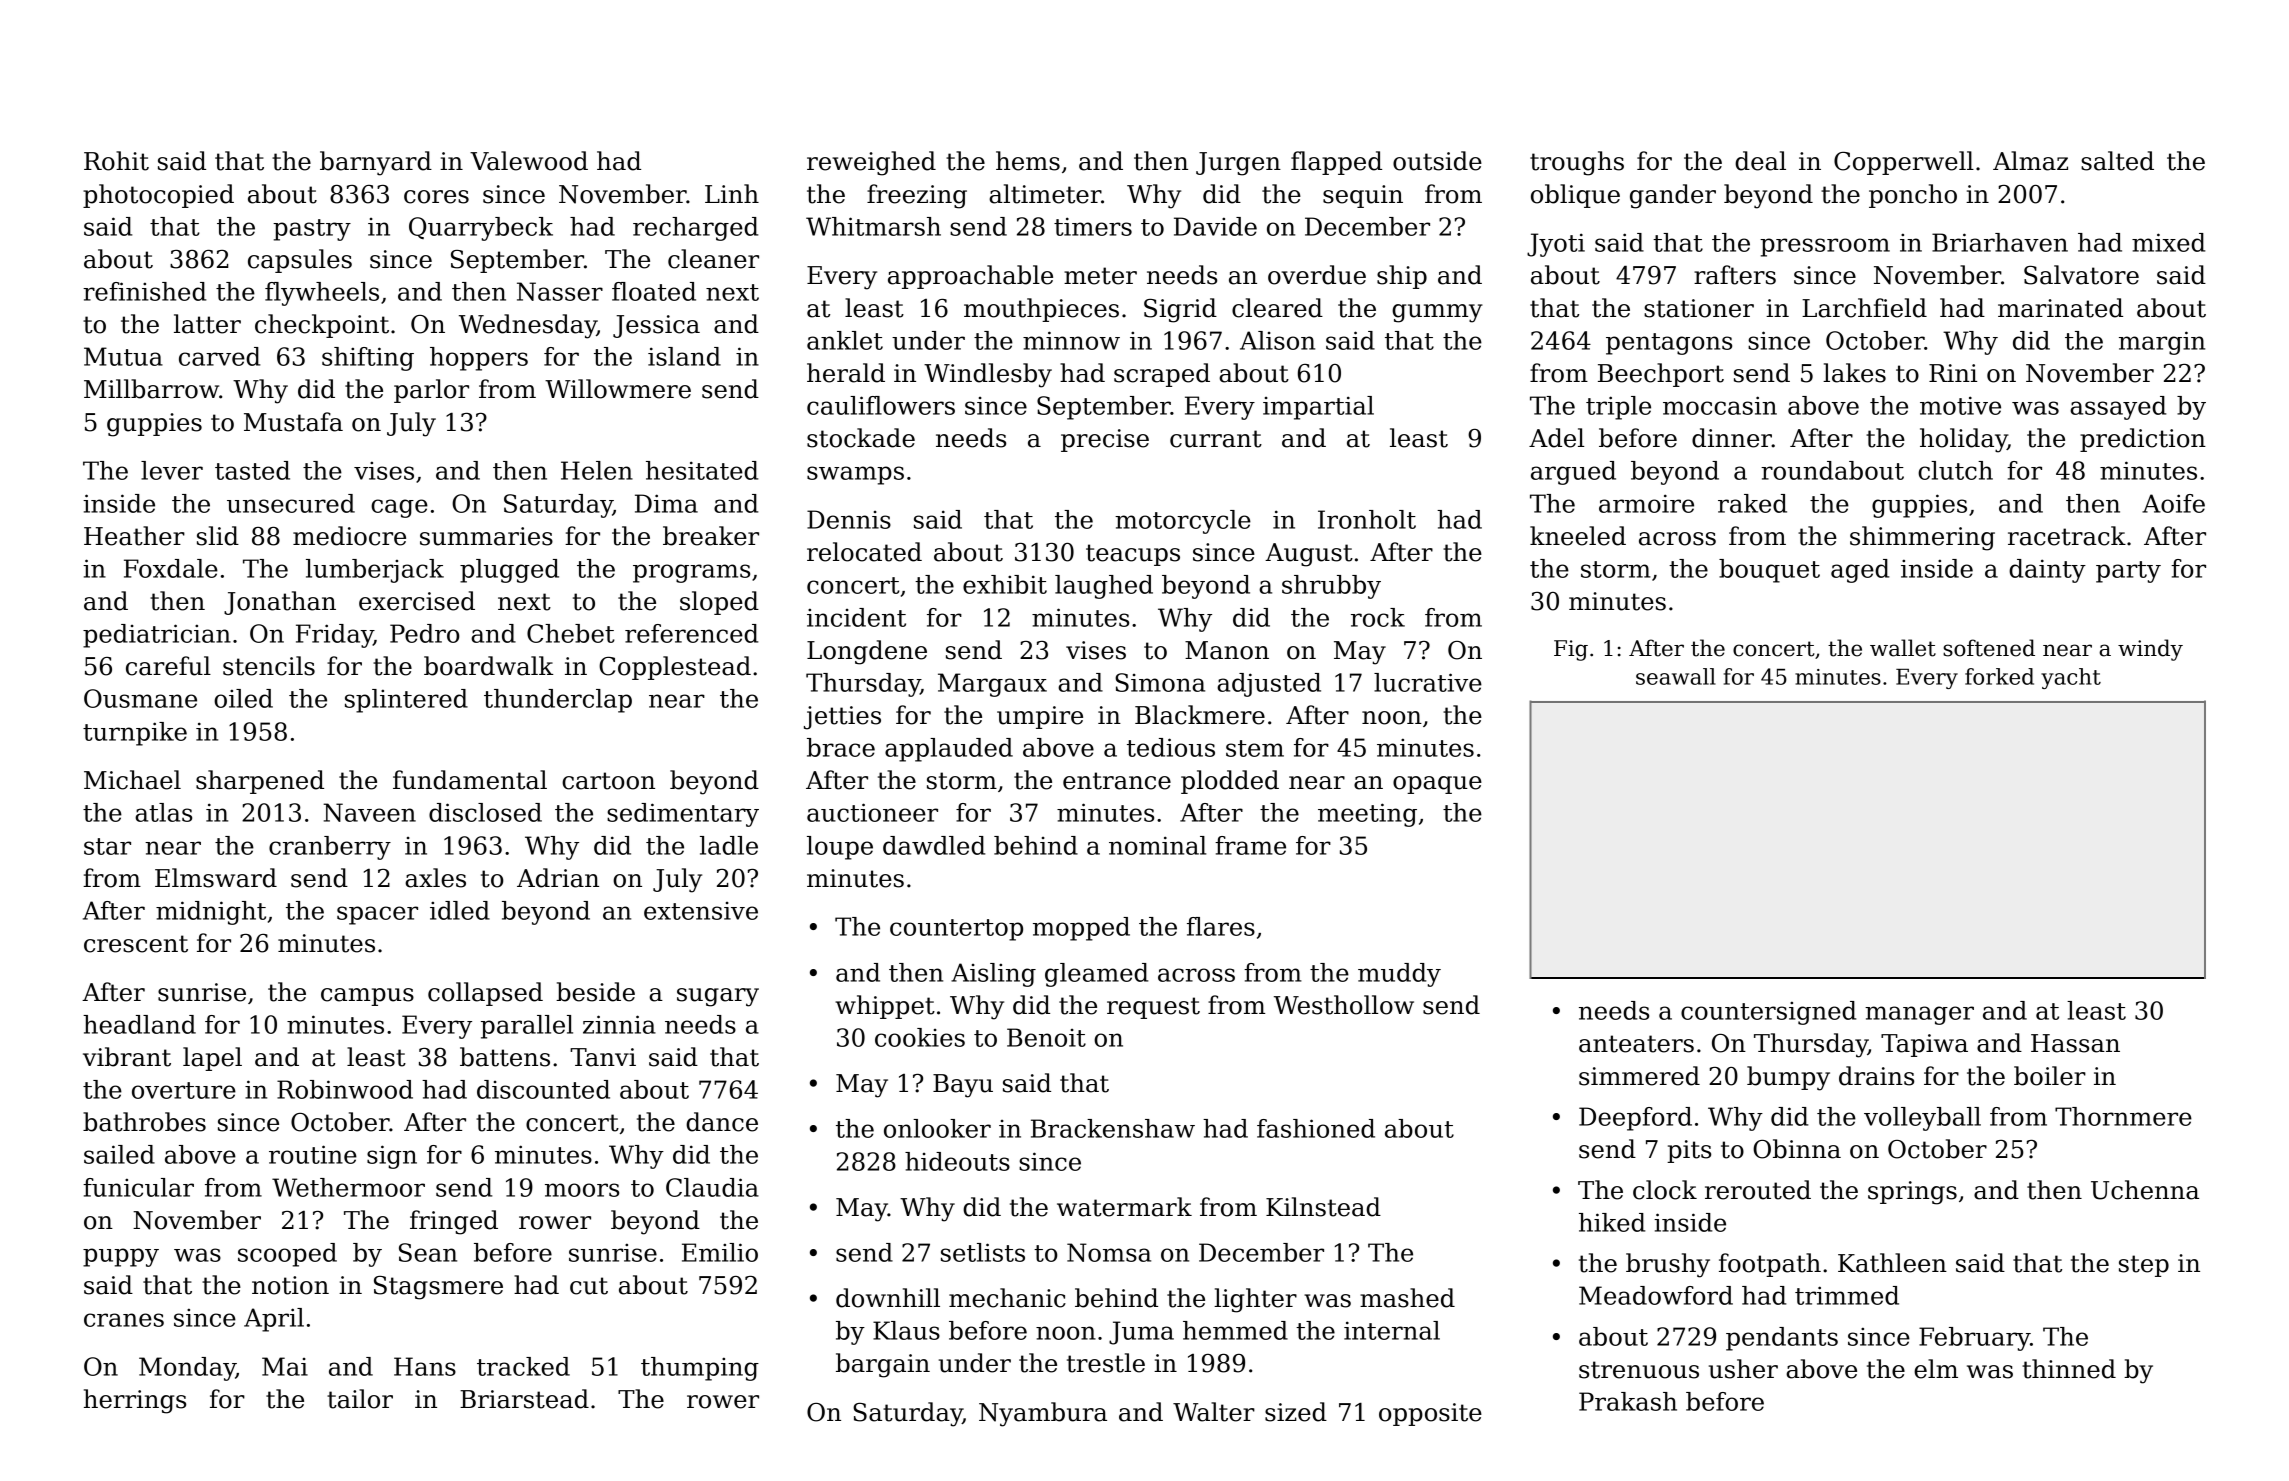  Describe the element at coordinates (1028, 161) in the screenshot. I see `hems` at that location.
